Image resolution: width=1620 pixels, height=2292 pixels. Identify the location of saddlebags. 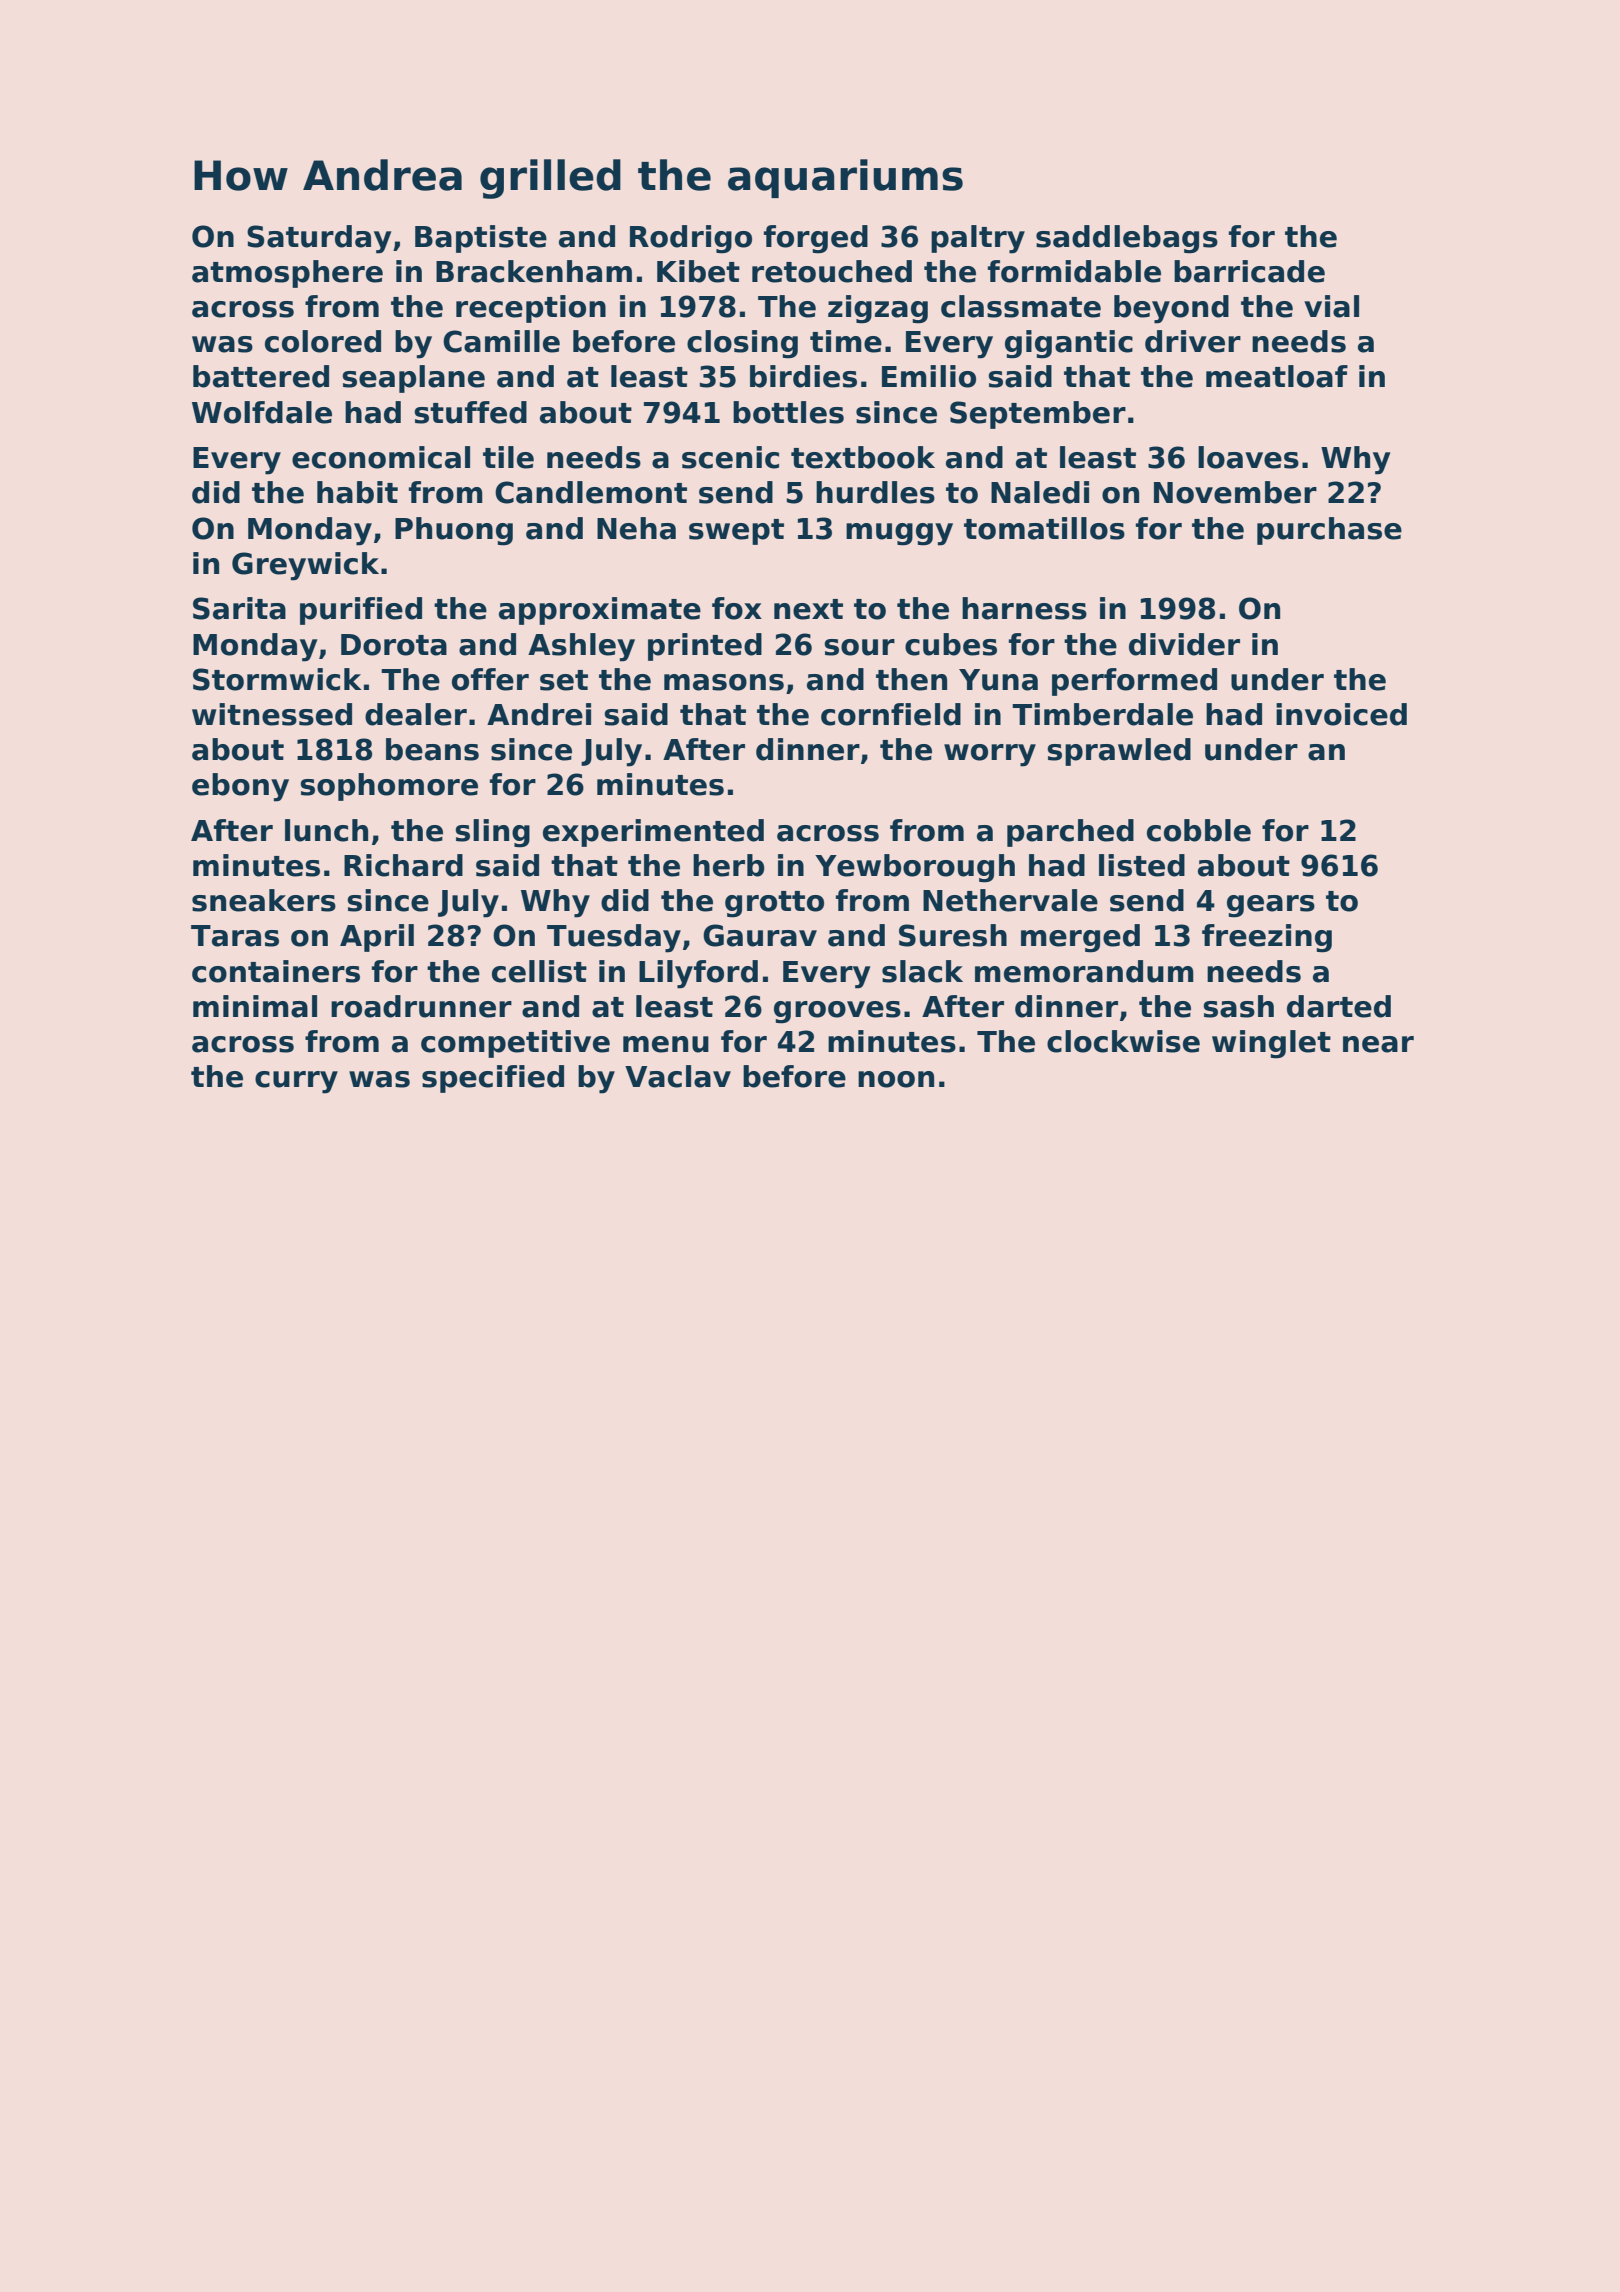
(1127, 239).
